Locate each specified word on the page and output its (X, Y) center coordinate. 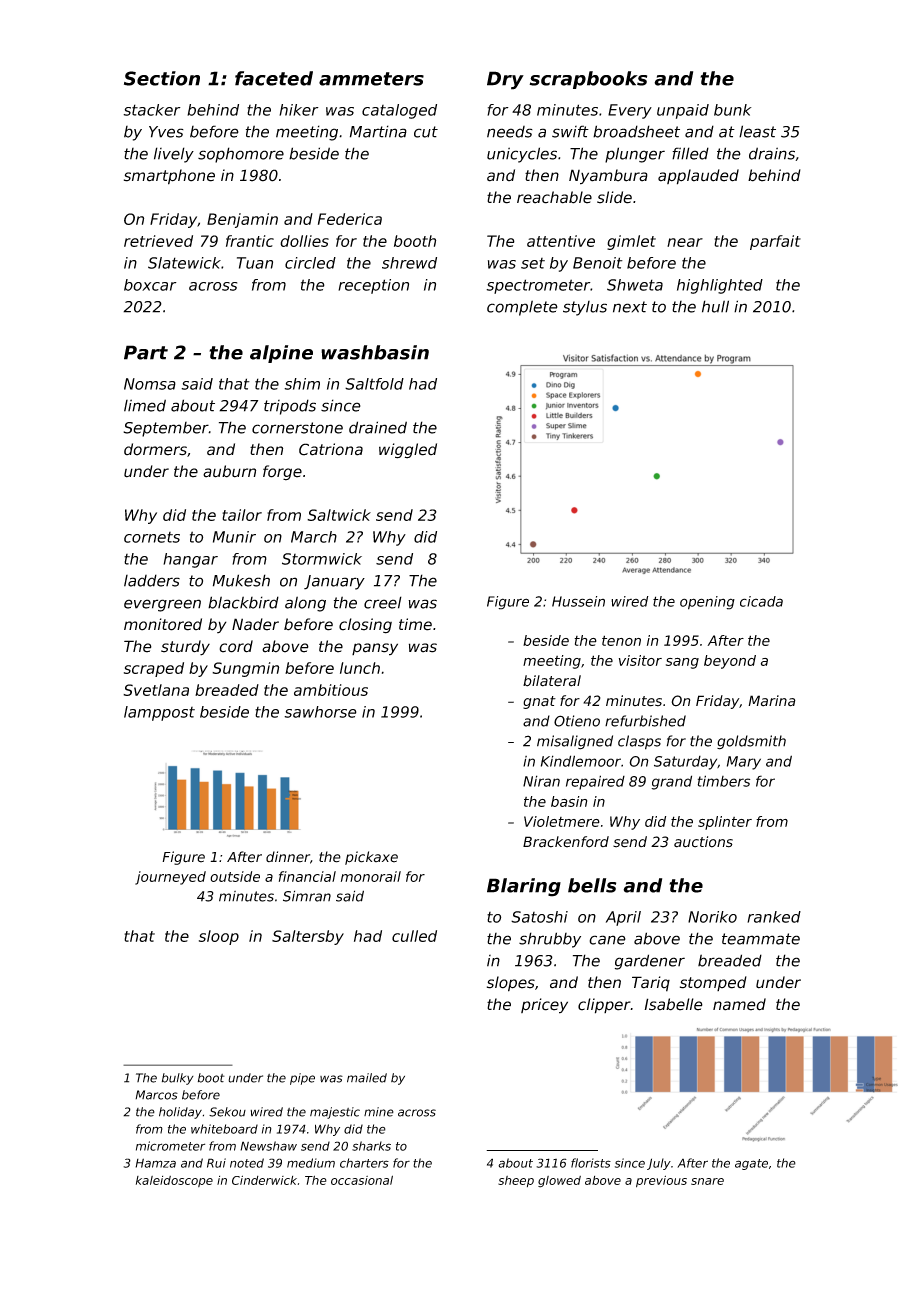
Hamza (155, 1163)
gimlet (631, 242)
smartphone (169, 177)
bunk (733, 110)
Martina (378, 131)
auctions (703, 842)
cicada (761, 601)
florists (591, 1163)
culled (414, 936)
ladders (152, 580)
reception (373, 286)
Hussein (578, 601)
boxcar (150, 285)
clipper (604, 1006)
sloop (219, 937)
